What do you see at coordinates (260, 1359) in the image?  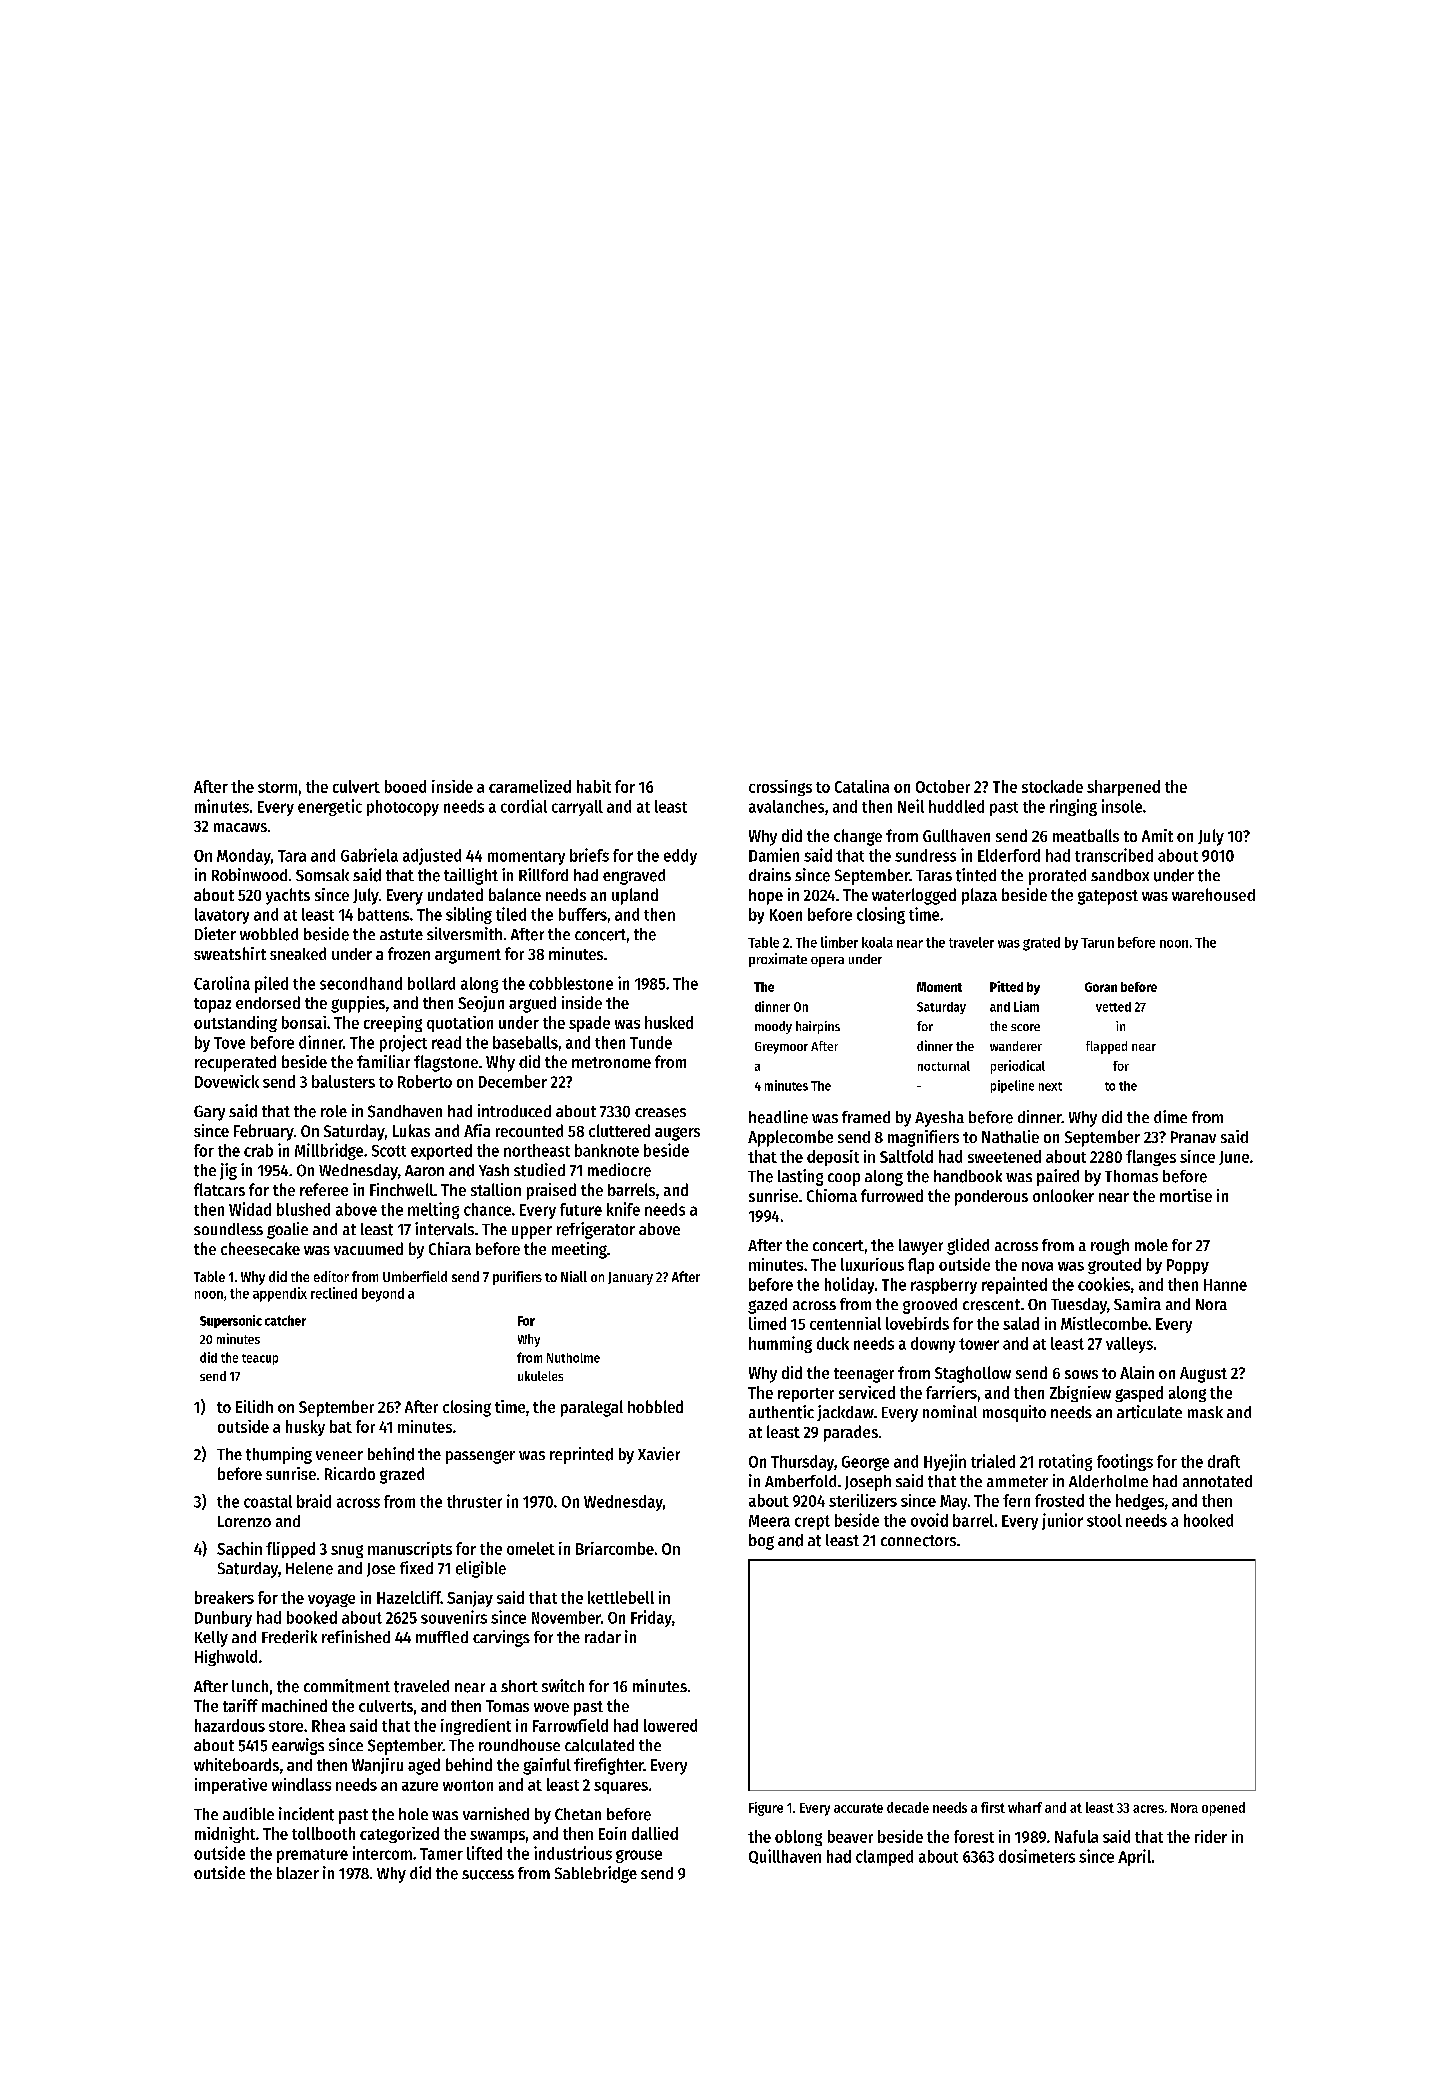 I see `teacup` at bounding box center [260, 1359].
